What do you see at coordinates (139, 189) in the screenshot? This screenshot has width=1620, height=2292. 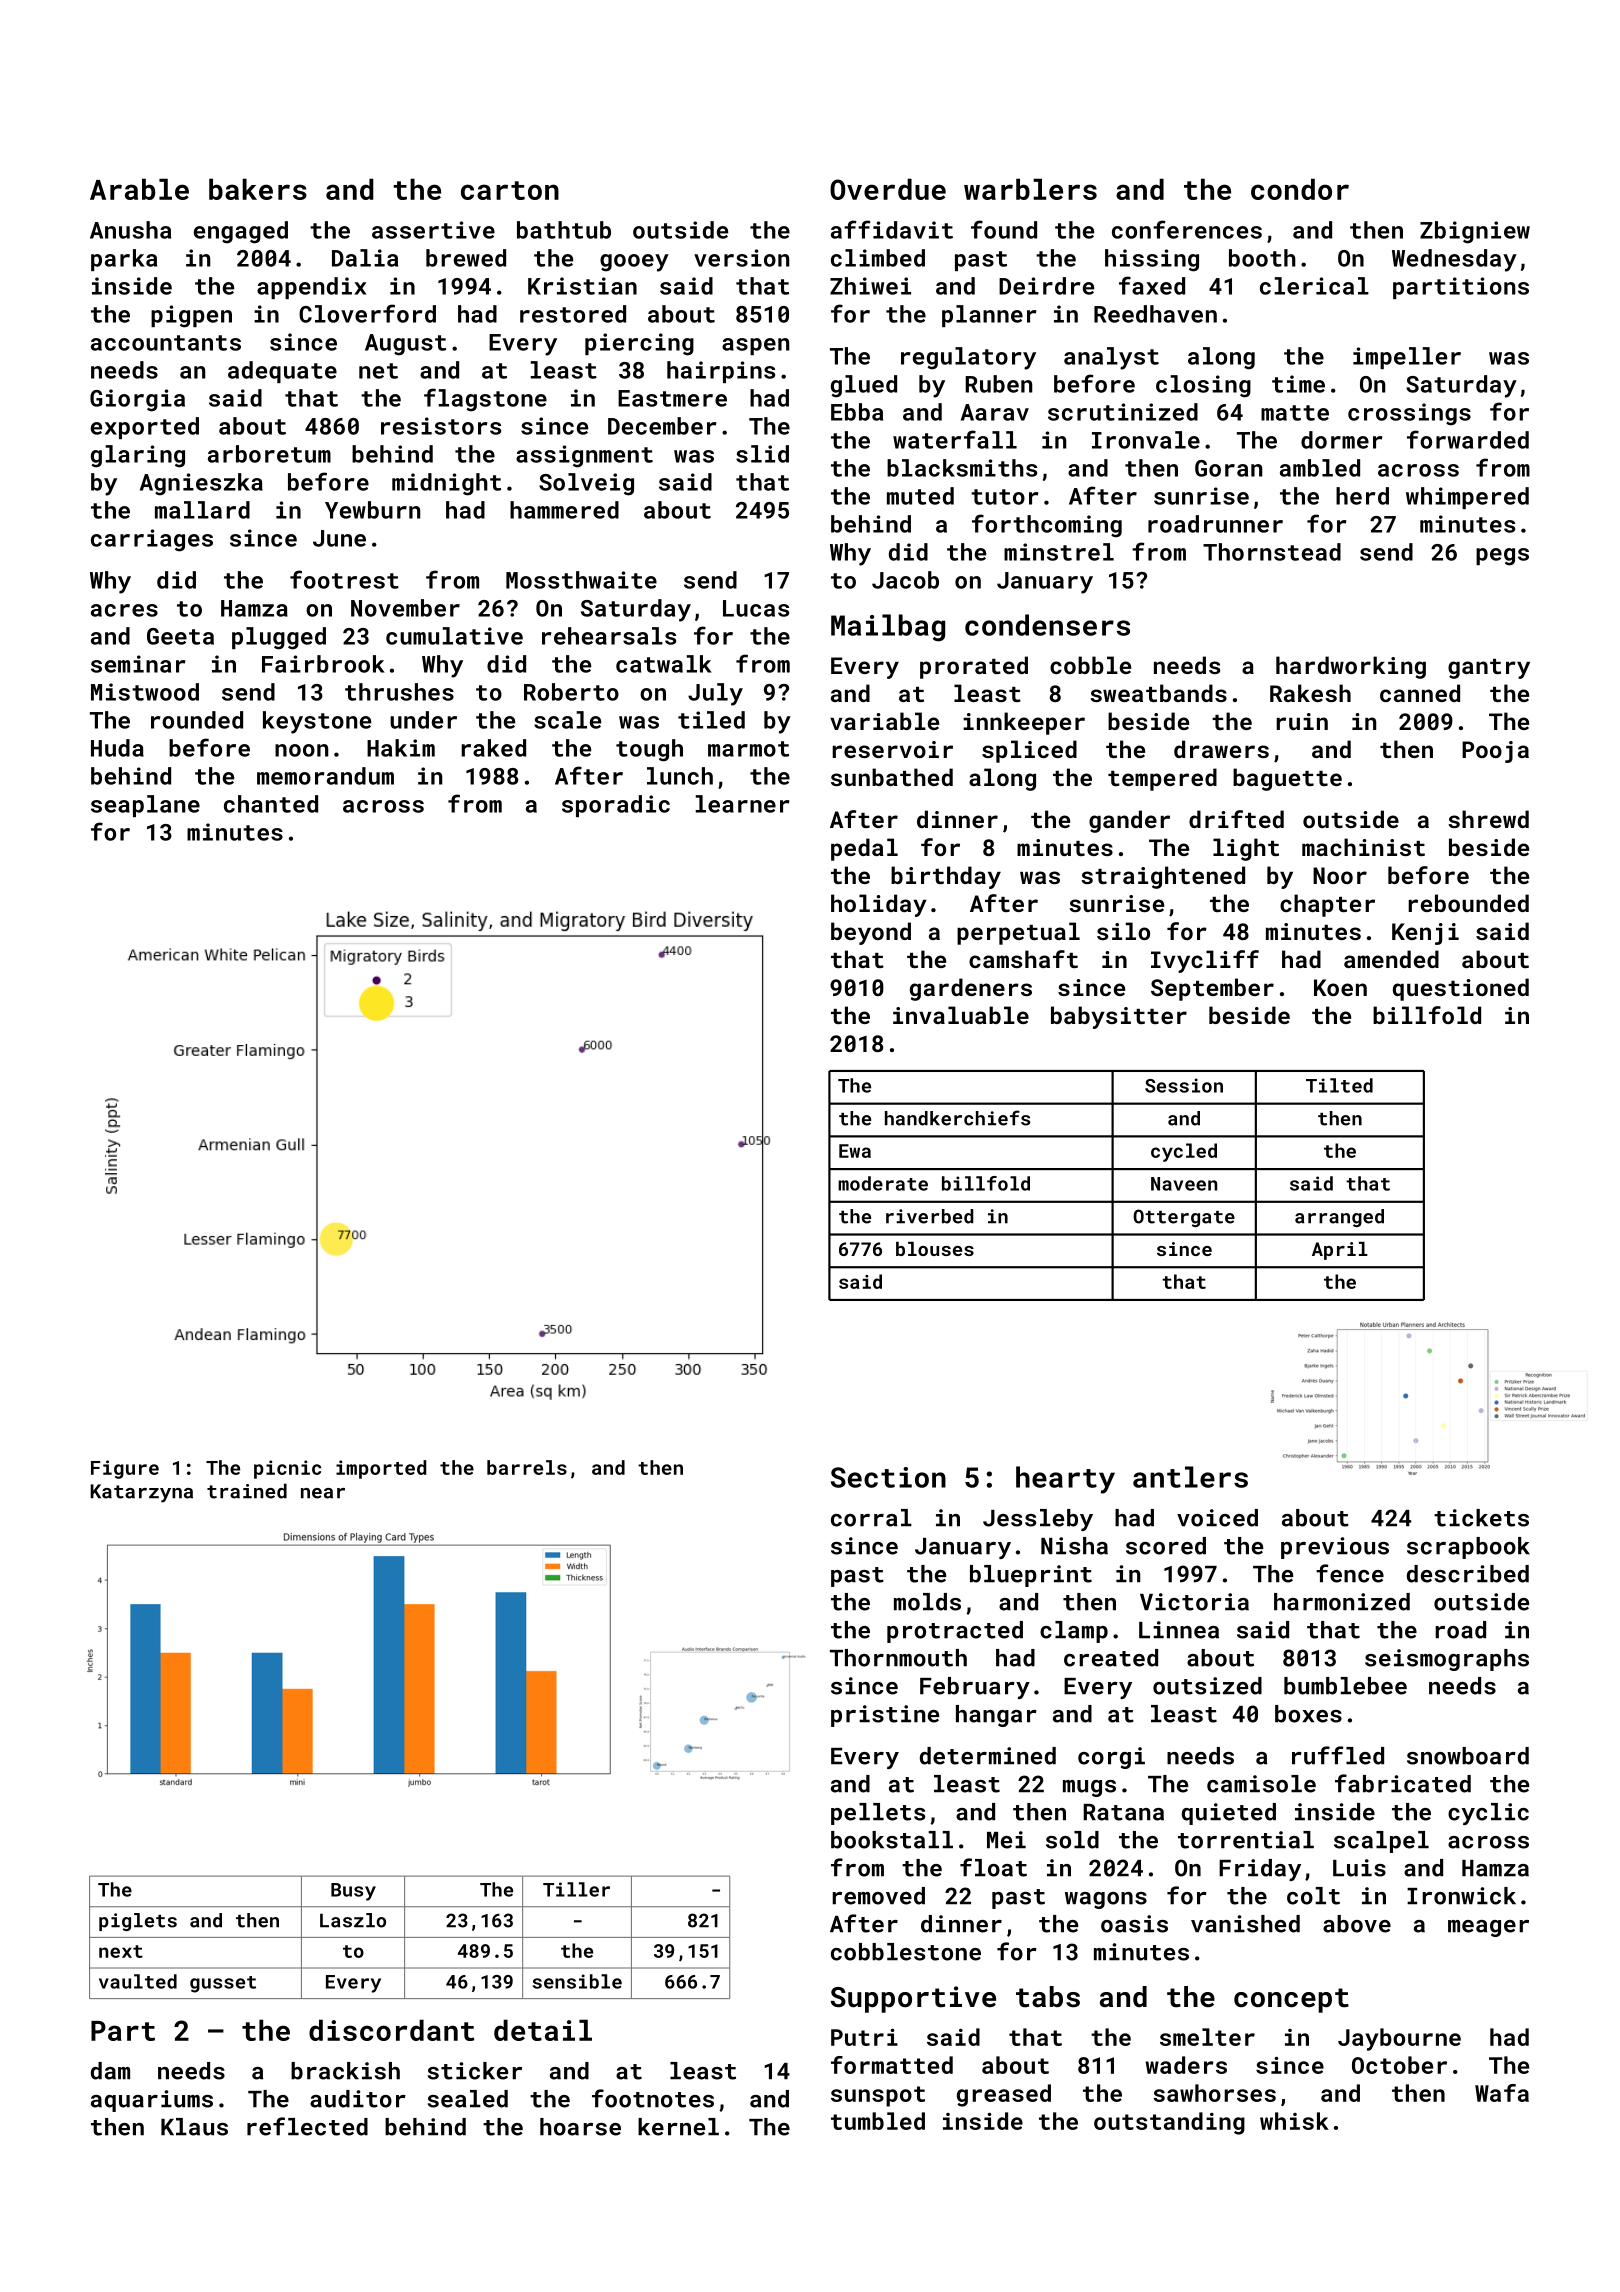 I see `Arable` at bounding box center [139, 189].
